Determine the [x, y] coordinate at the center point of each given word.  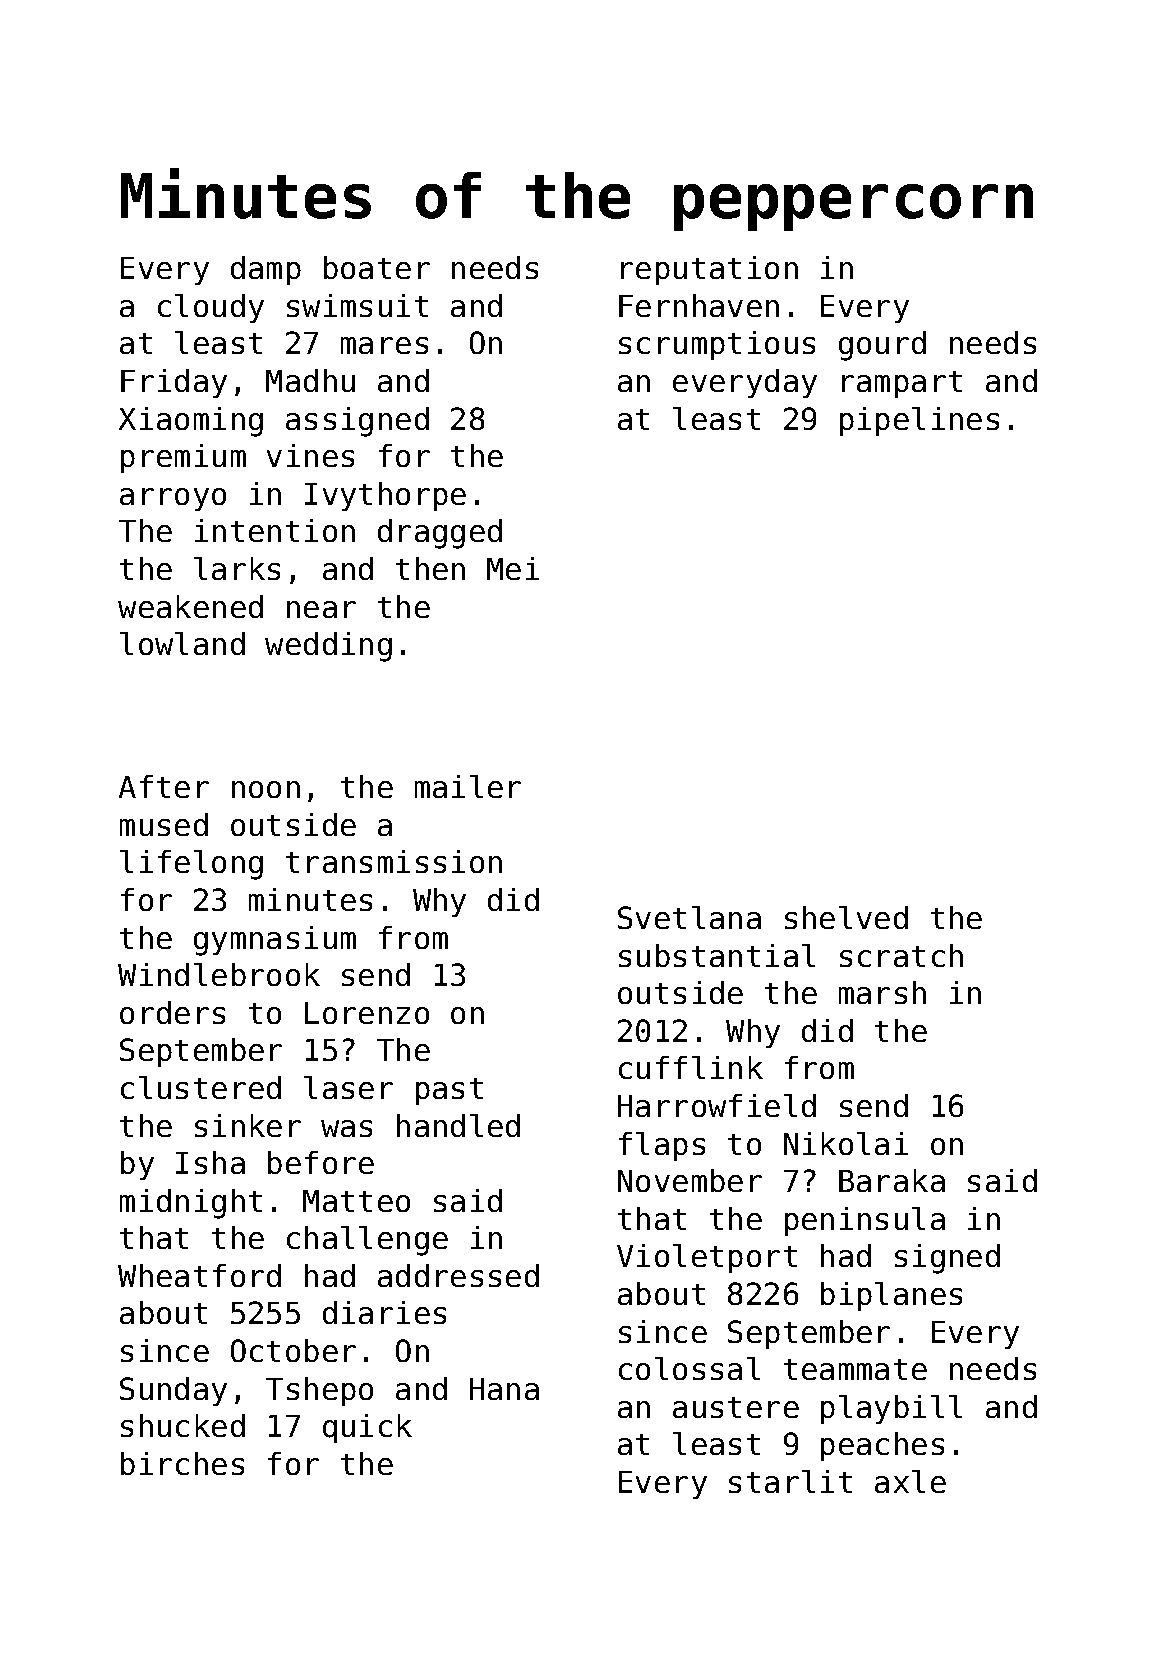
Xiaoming [191, 422]
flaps [662, 1146]
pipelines [919, 421]
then [430, 568]
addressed [458, 1275]
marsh [882, 992]
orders [172, 1012]
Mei [513, 568]
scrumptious [717, 345]
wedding [328, 647]
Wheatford [199, 1275]
